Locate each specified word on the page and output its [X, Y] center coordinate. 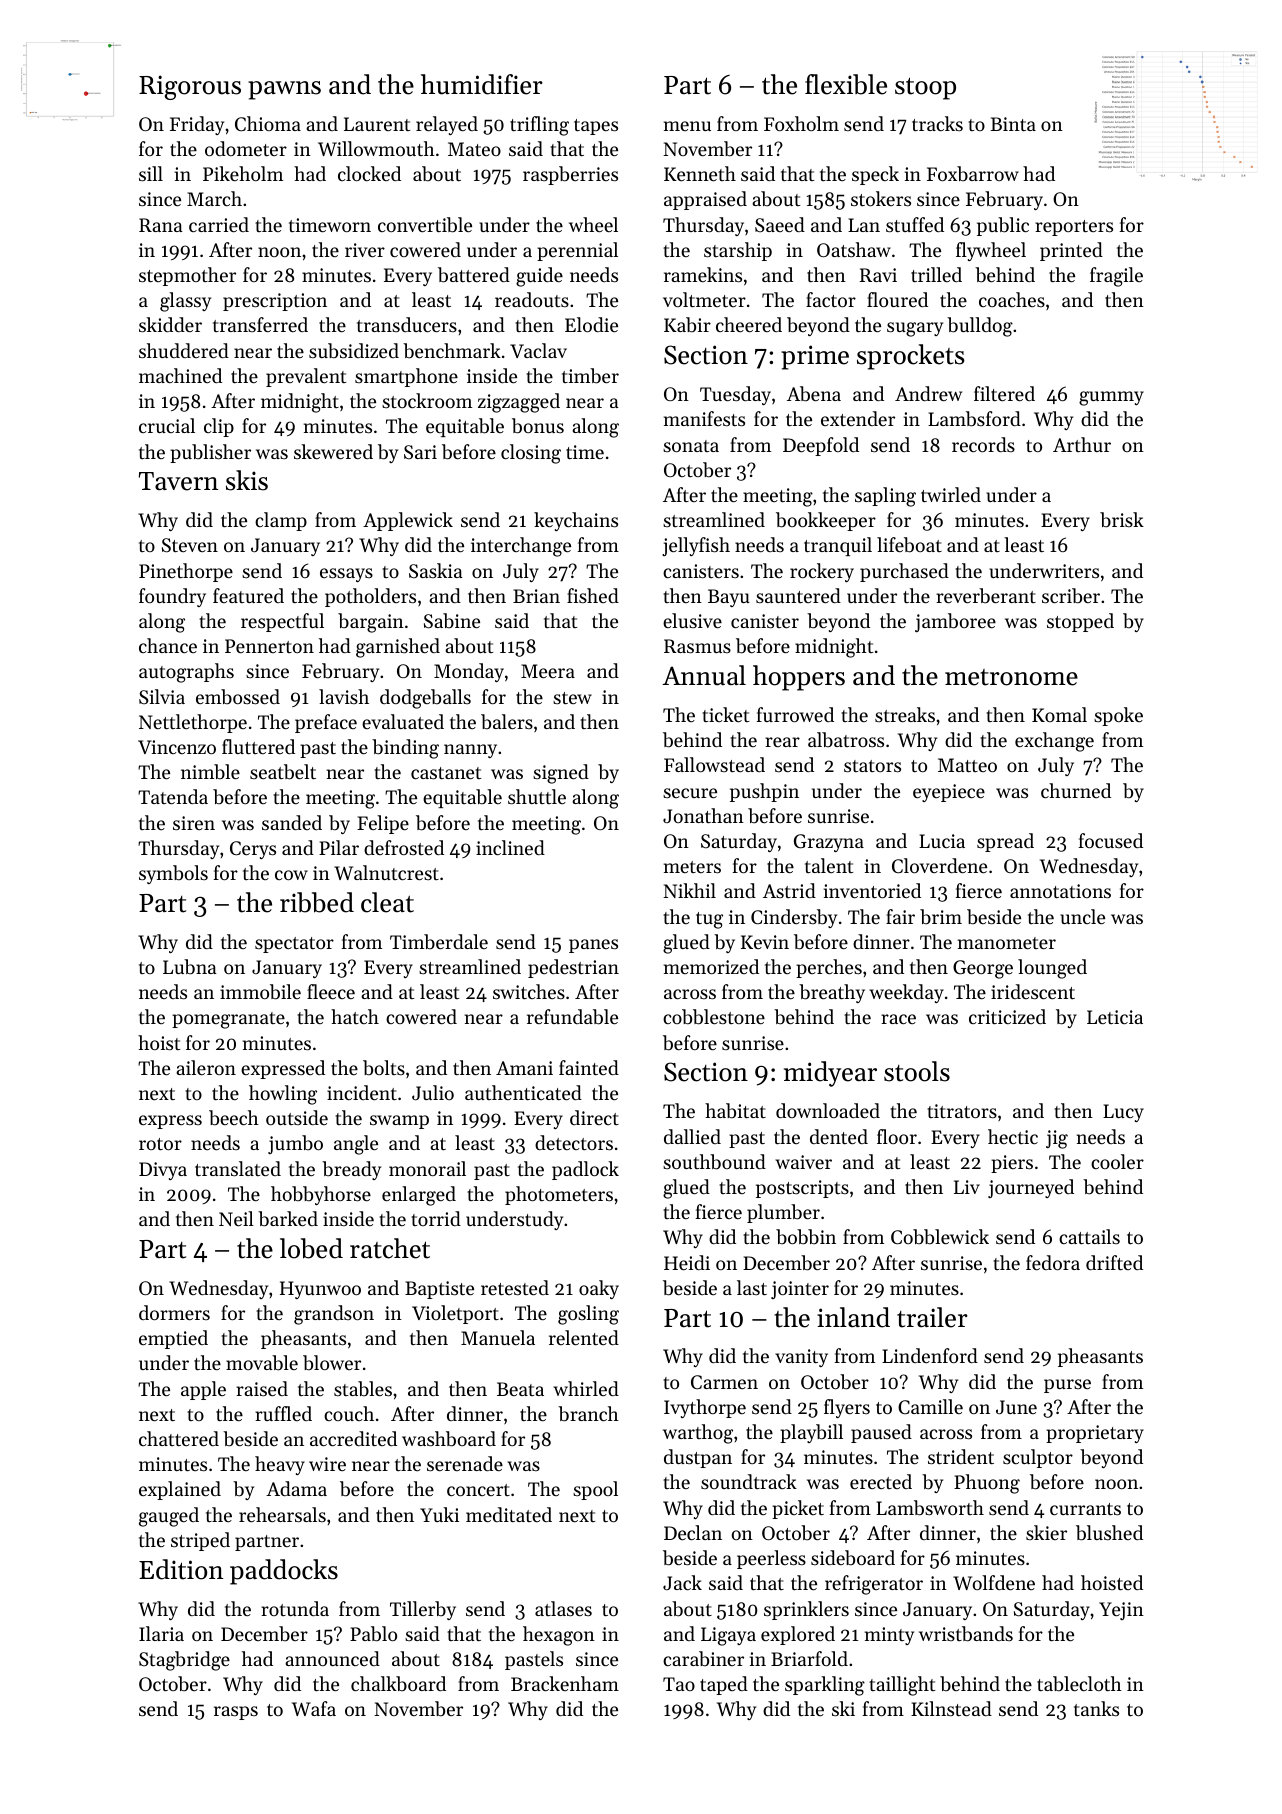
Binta [1013, 124]
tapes [596, 127]
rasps [236, 1713]
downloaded [828, 1110]
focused [1111, 840]
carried [219, 224]
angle [356, 1145]
